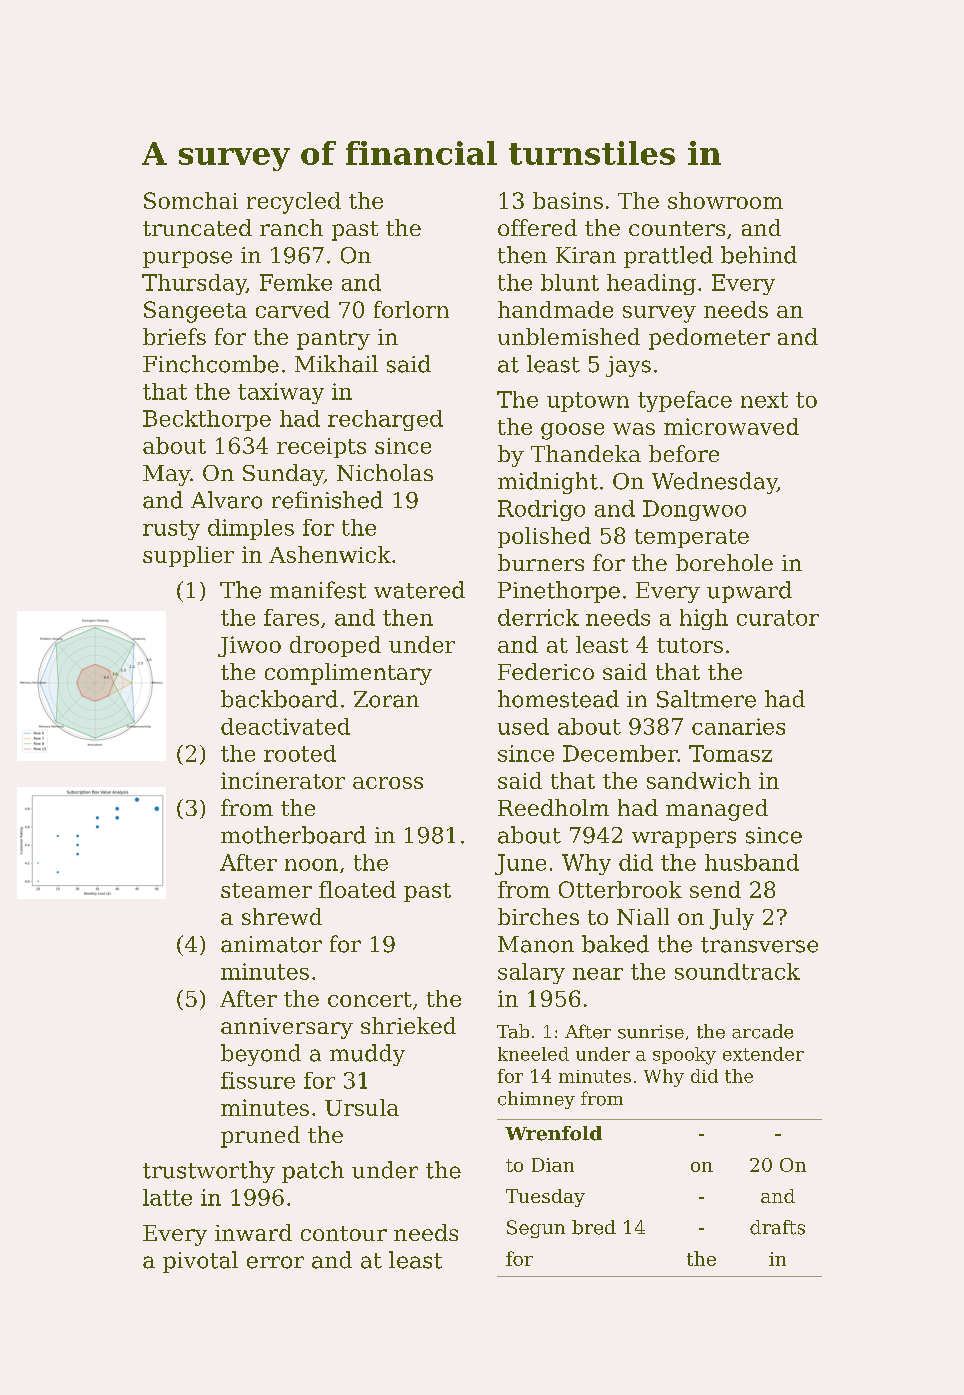 Image resolution: width=964 pixels, height=1395 pixels. What do you see at coordinates (191, 200) in the screenshot?
I see `Somchai` at bounding box center [191, 200].
